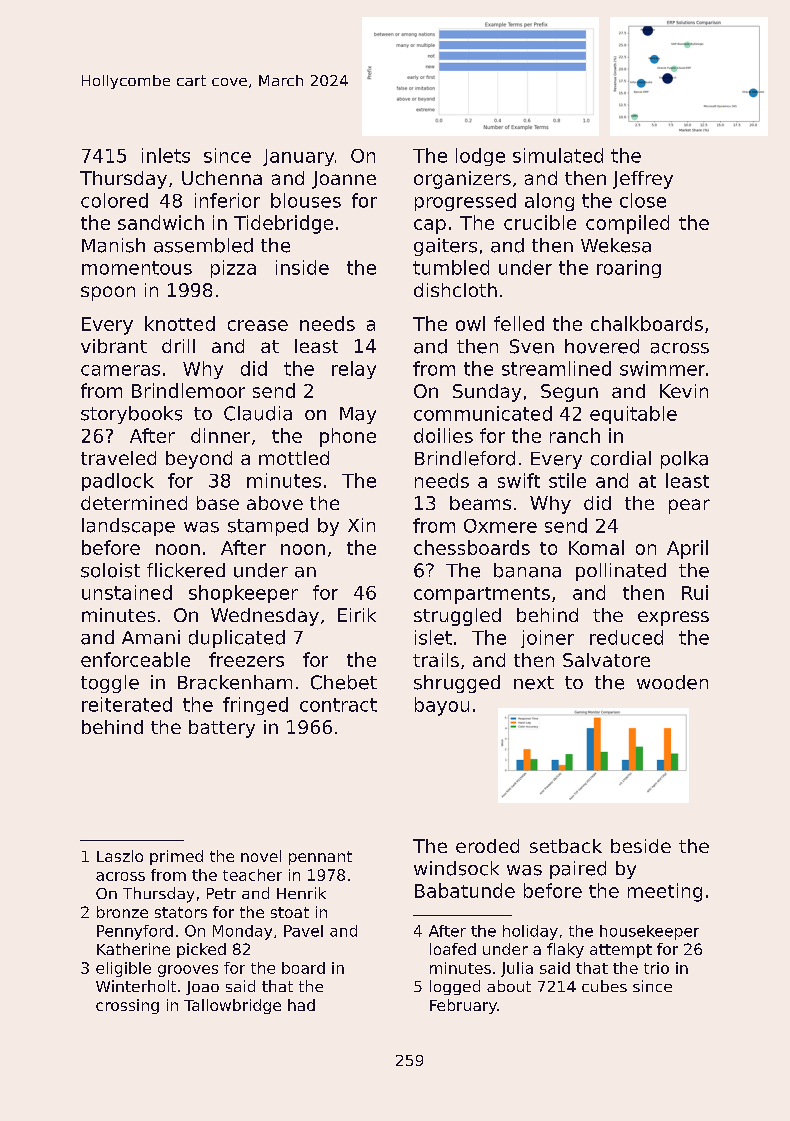 The image size is (790, 1121). I want to click on Joanne, so click(344, 180).
